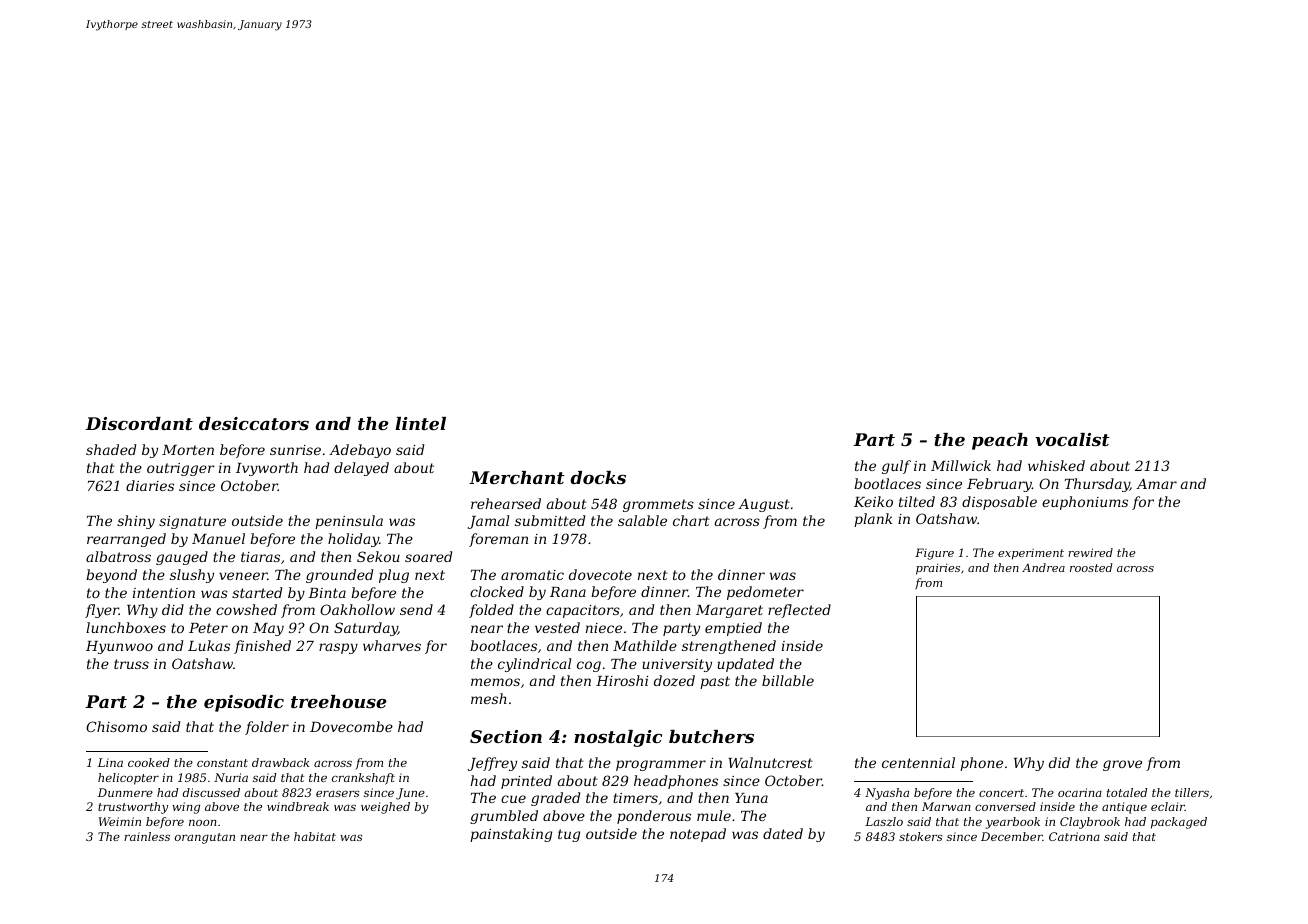  Describe the element at coordinates (1074, 836) in the document. I see `Catriona` at that location.
